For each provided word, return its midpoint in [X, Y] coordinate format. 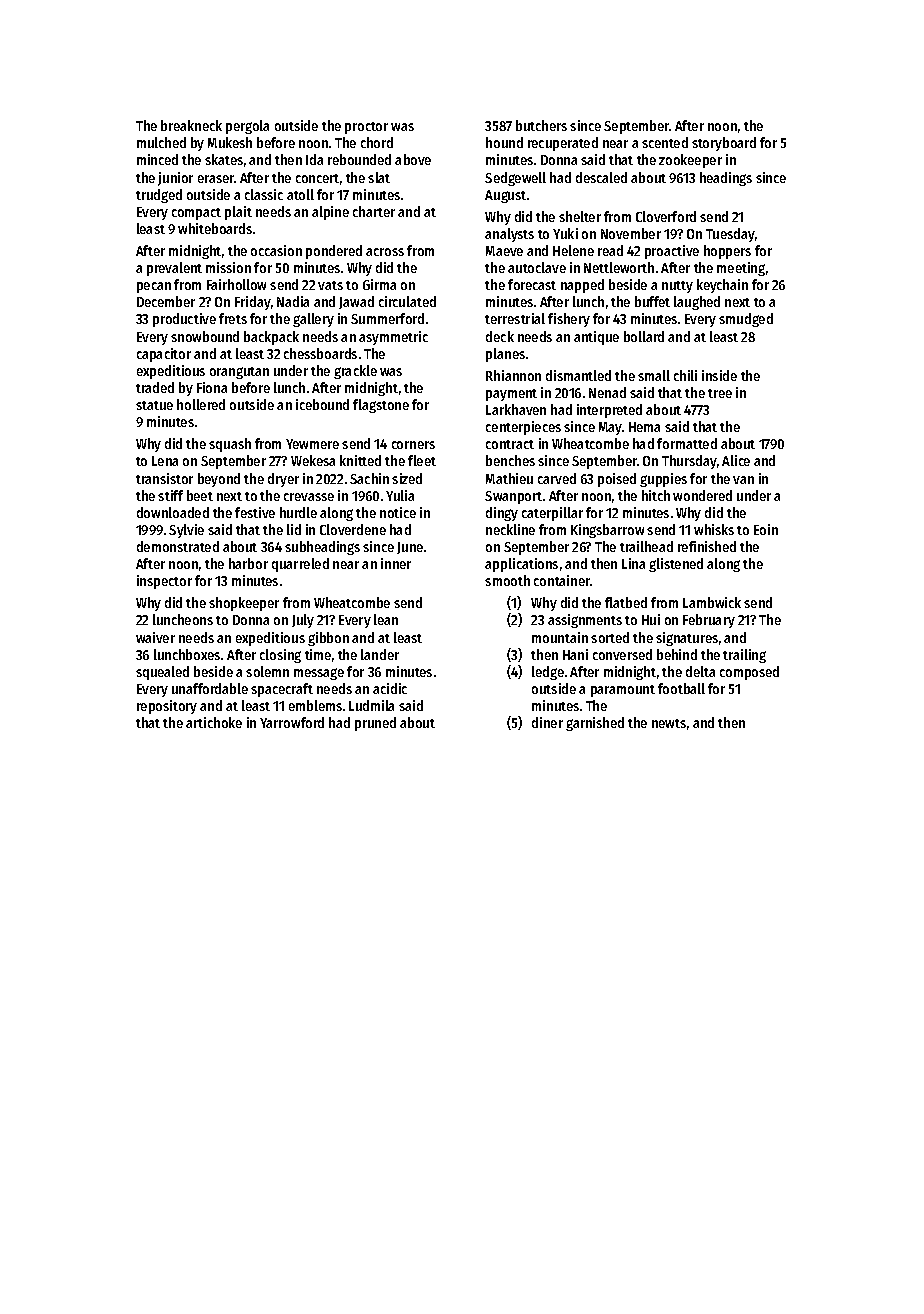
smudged [746, 320]
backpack [271, 338]
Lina [633, 563]
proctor [366, 128]
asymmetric [393, 338]
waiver [155, 637]
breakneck [191, 125]
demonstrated [178, 546]
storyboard [724, 144]
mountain [560, 637]
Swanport [513, 497]
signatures [687, 639]
